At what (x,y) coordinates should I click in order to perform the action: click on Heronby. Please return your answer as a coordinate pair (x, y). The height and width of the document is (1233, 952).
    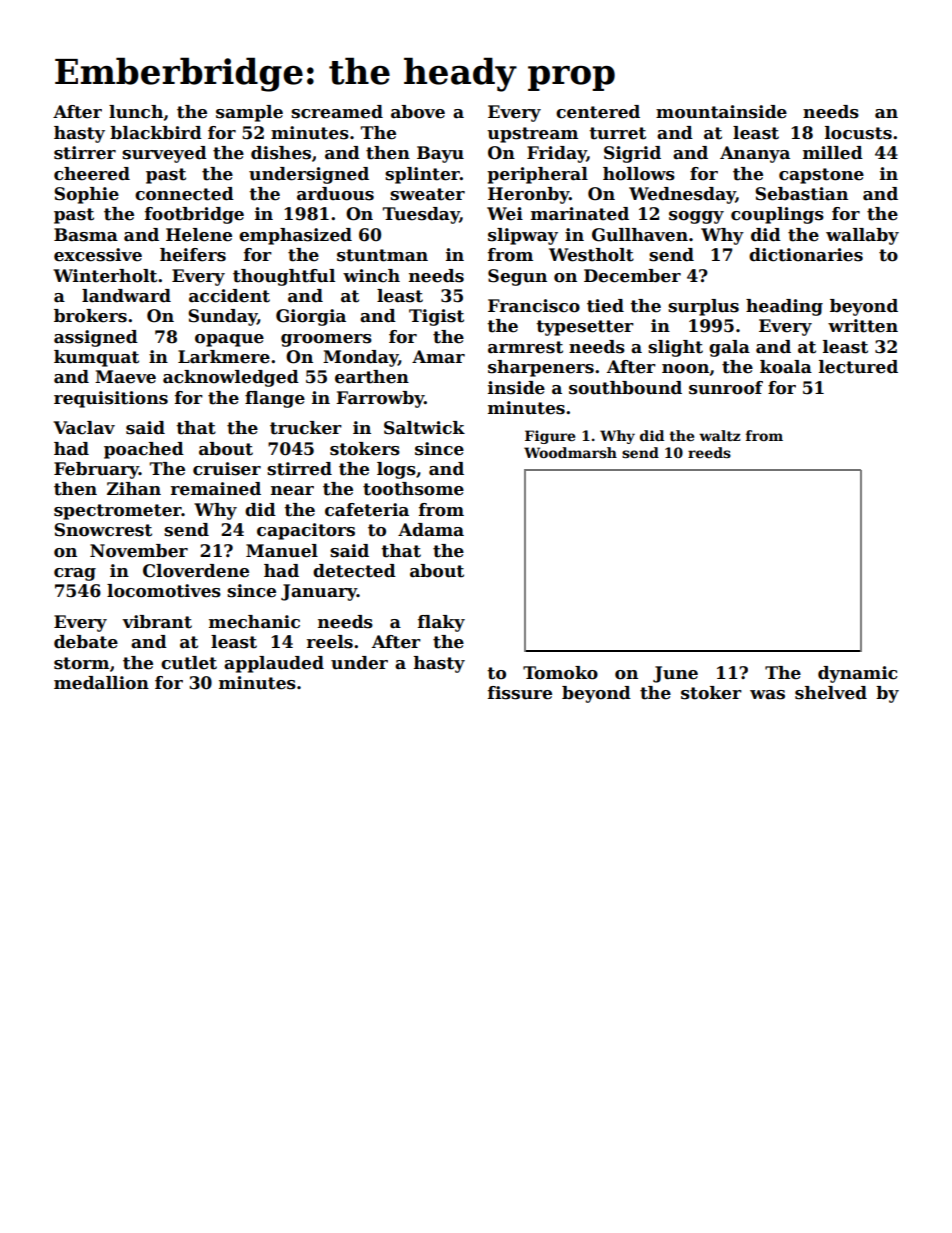
    Looking at the image, I should click on (528, 195).
